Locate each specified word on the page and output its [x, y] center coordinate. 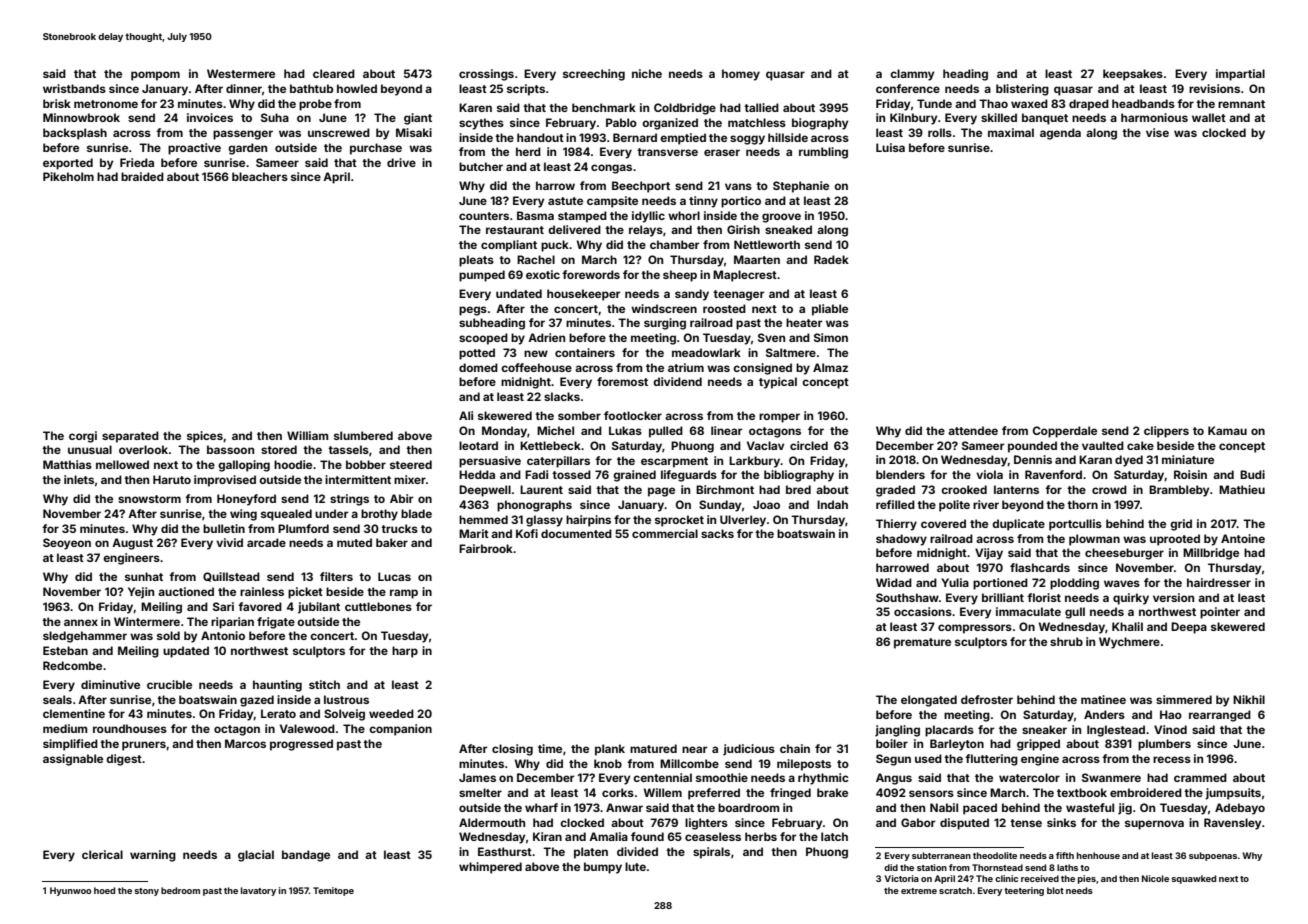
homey [741, 75]
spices [205, 437]
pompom [155, 76]
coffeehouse [536, 367]
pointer [1220, 613]
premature [922, 643]
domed [478, 367]
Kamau [1227, 430]
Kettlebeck [550, 445]
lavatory [258, 891]
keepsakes [1133, 75]
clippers [1166, 432]
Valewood [307, 728]
